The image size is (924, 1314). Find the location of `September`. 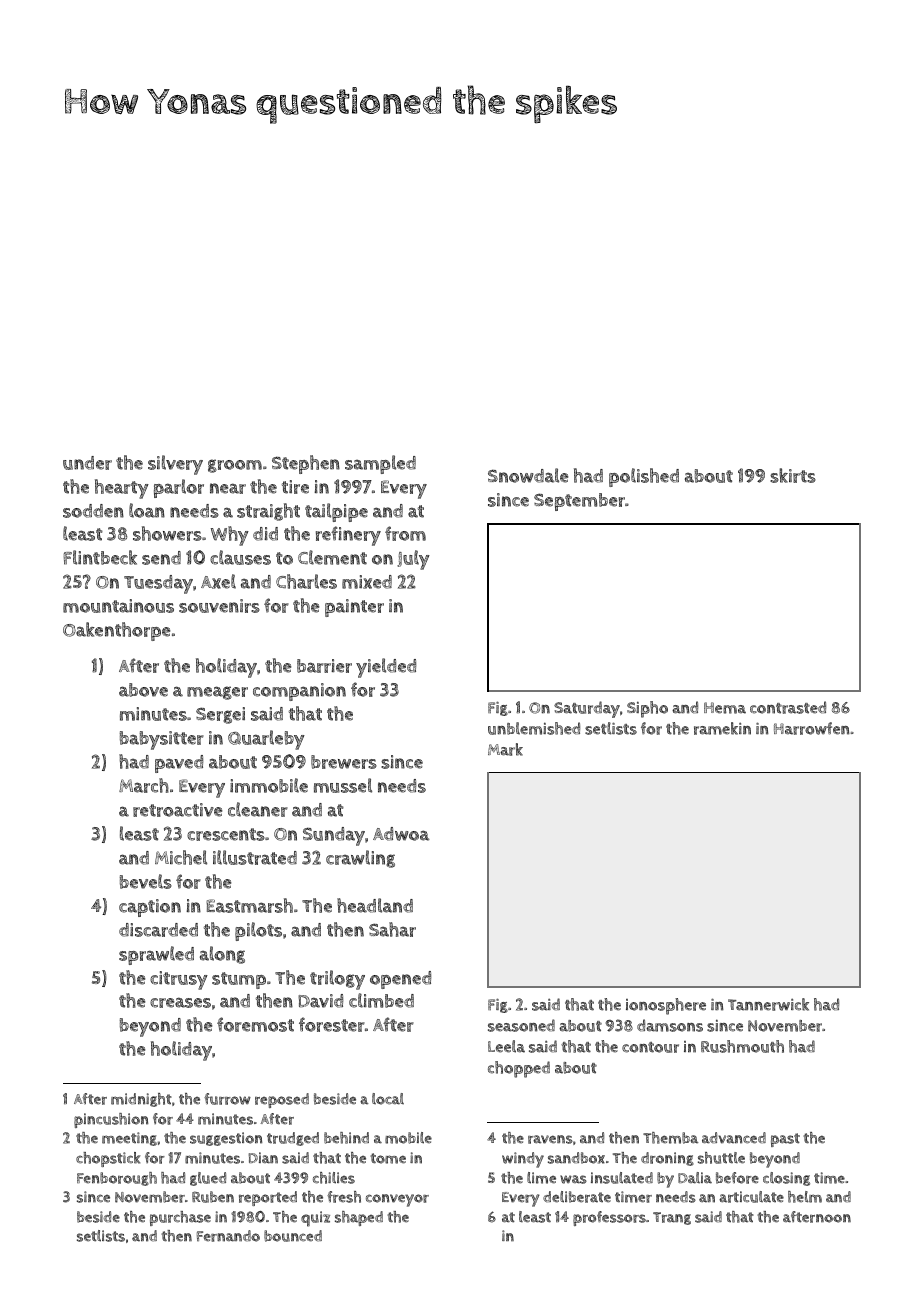

September is located at coordinates (579, 502).
